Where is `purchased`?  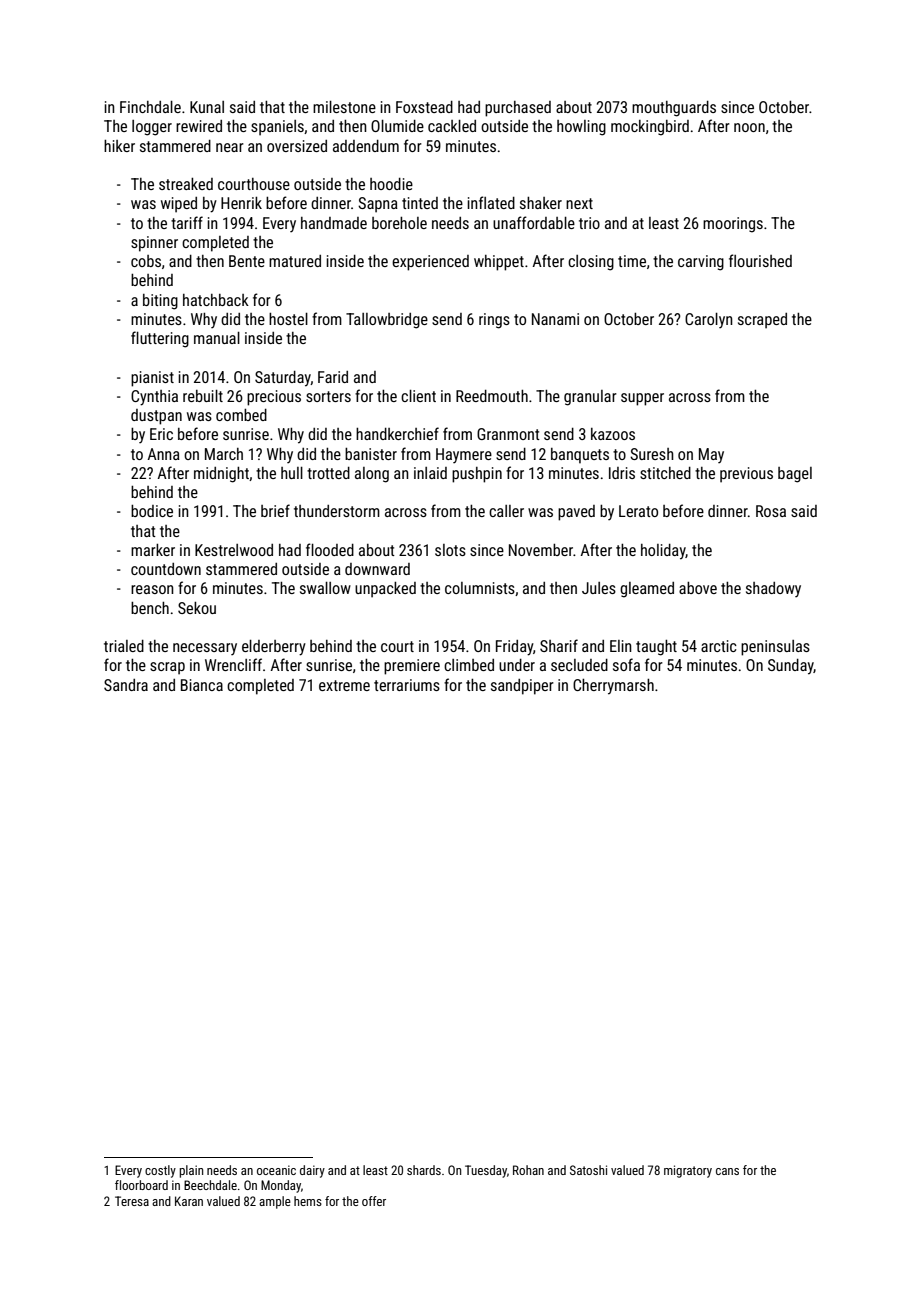 purchased is located at coordinates (518, 109).
